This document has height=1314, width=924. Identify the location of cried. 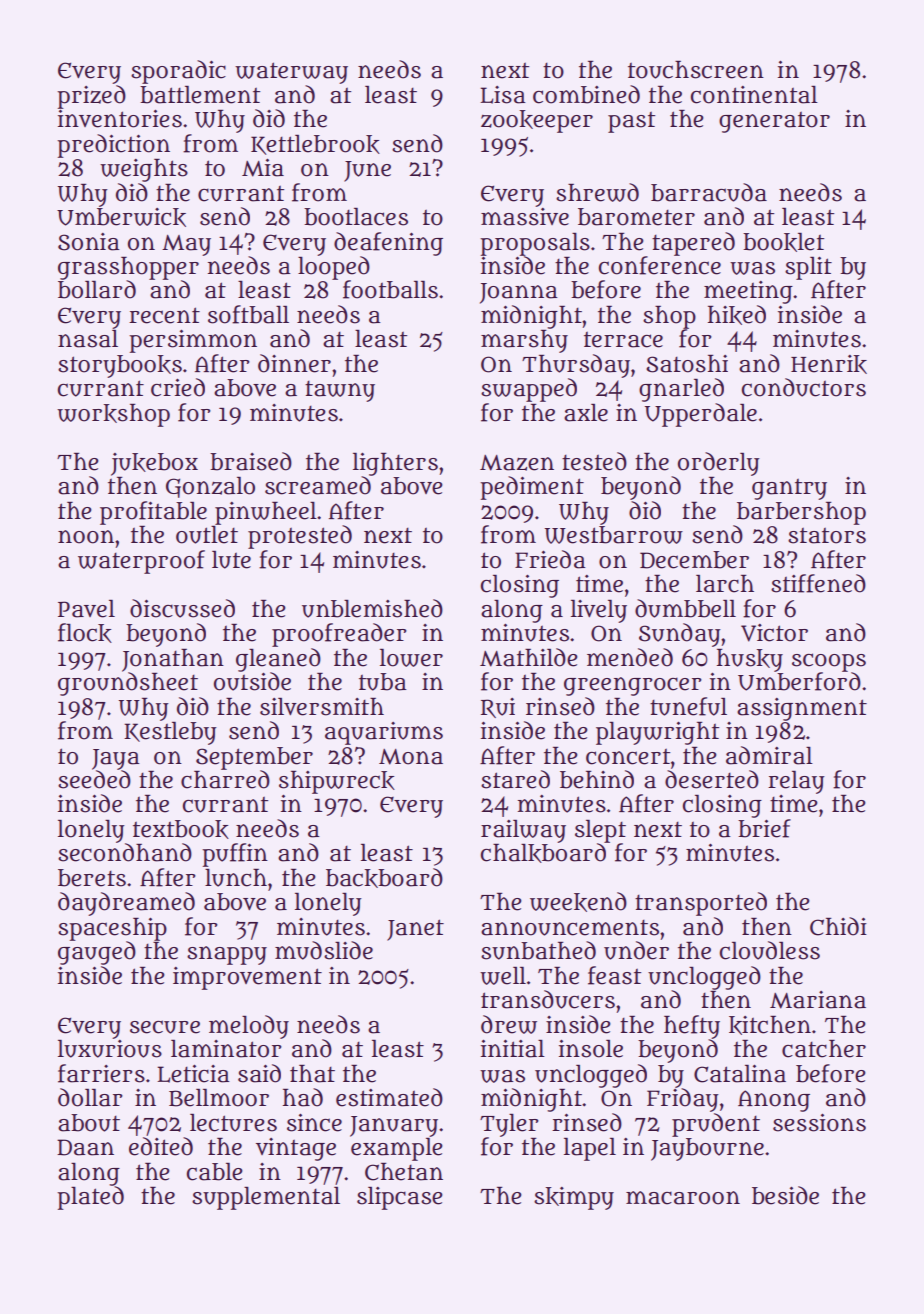
(178, 387).
